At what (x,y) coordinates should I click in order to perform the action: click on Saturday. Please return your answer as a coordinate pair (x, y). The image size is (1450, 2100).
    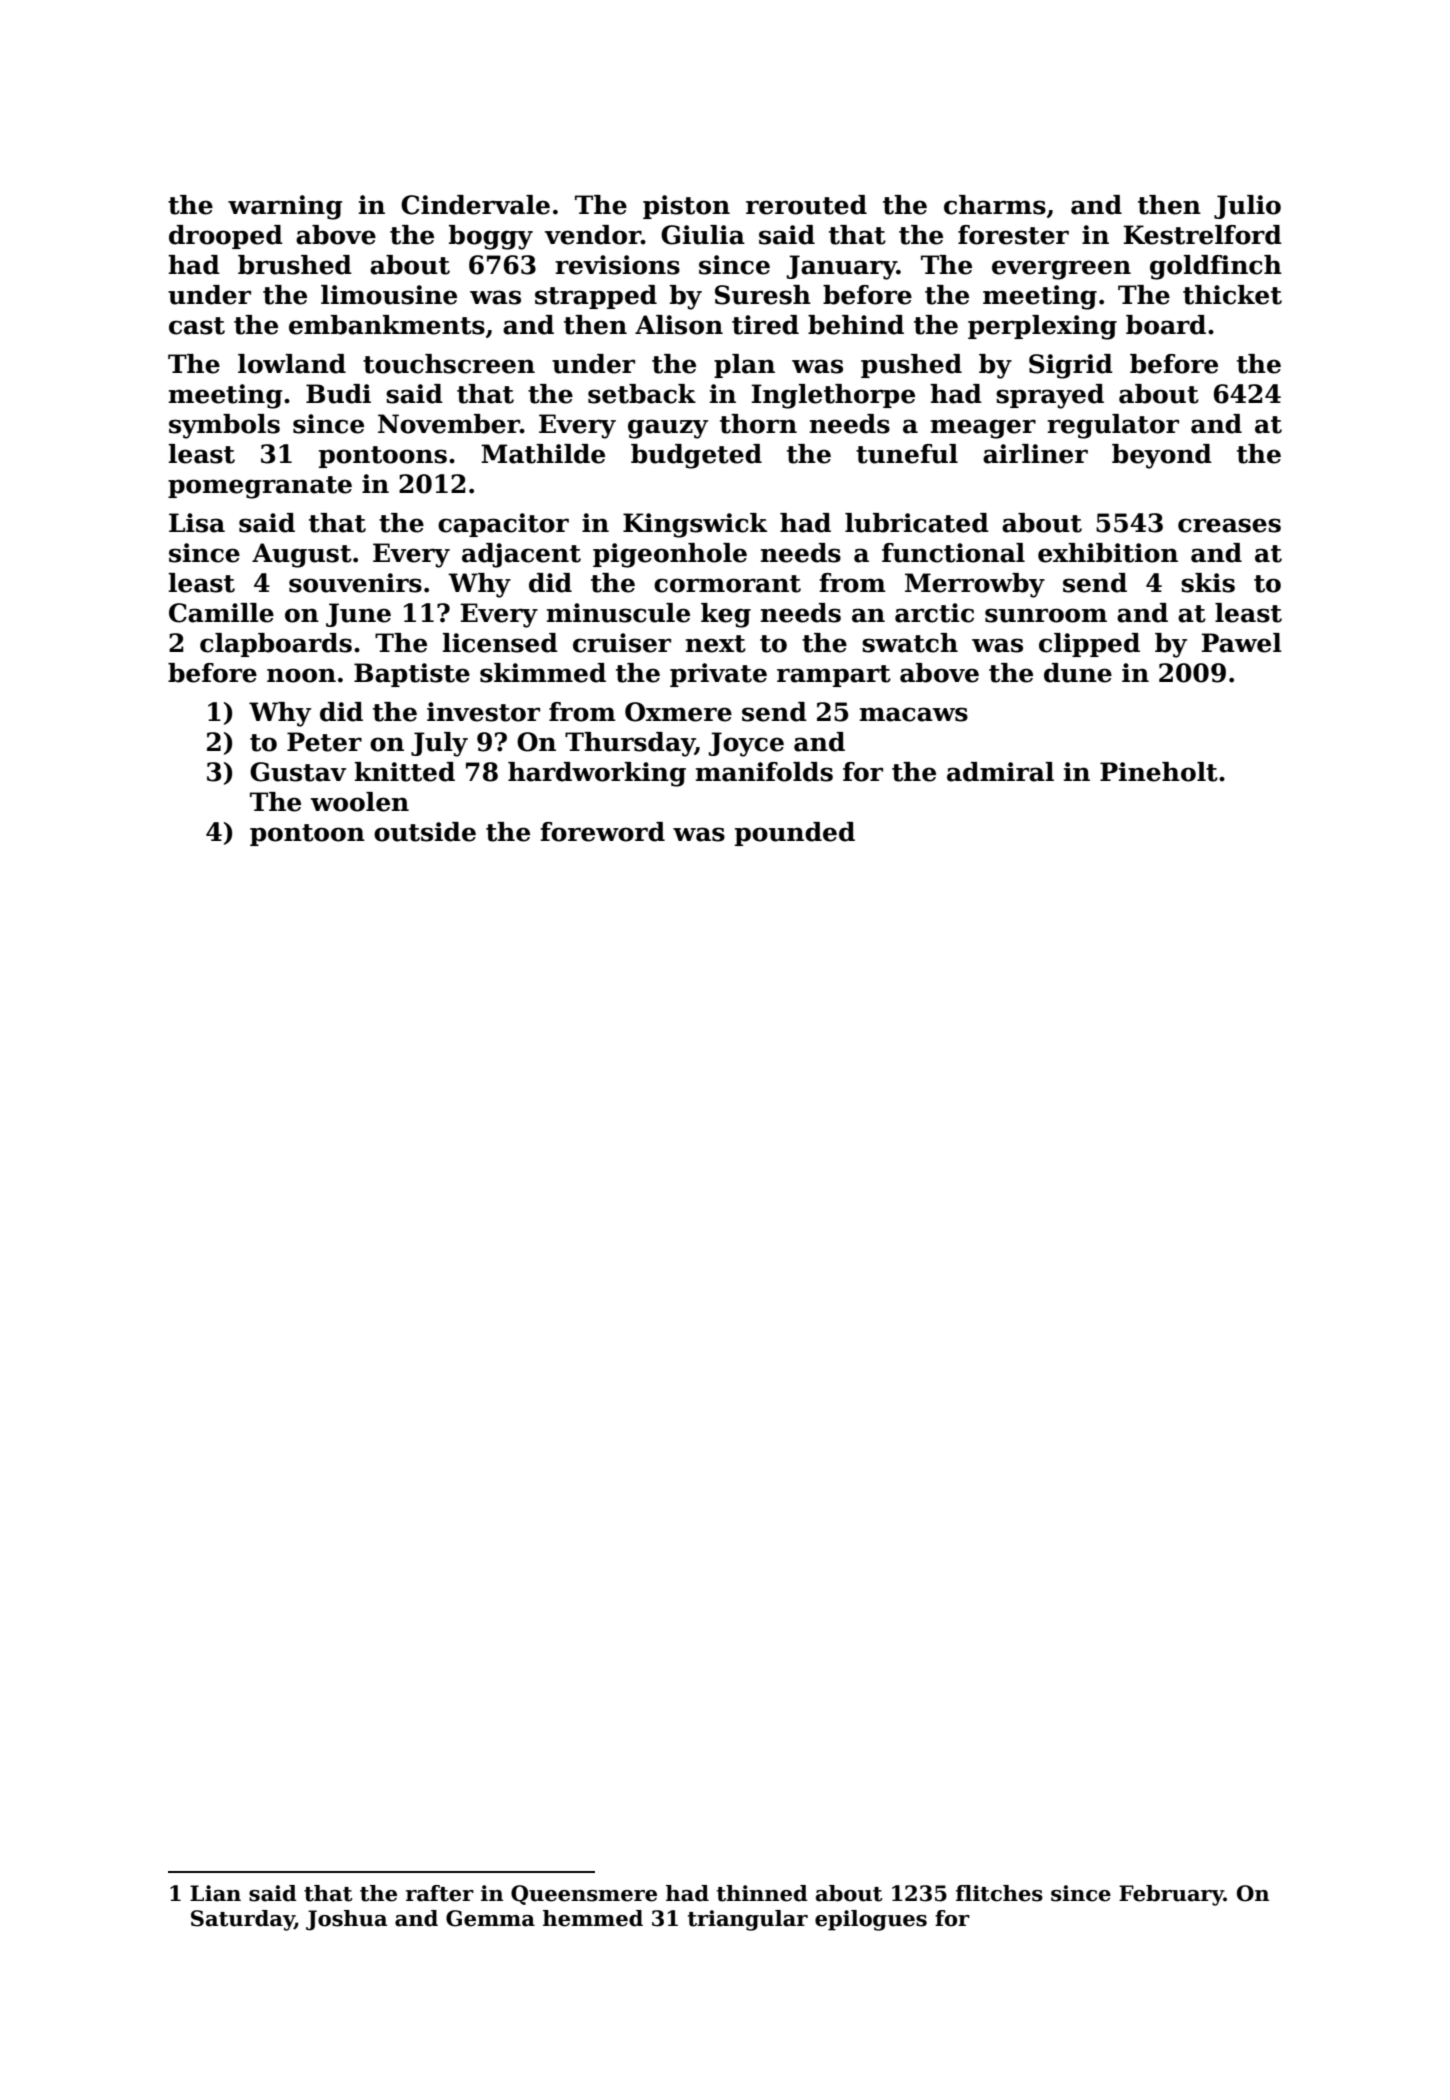
    Looking at the image, I should click on (243, 1920).
